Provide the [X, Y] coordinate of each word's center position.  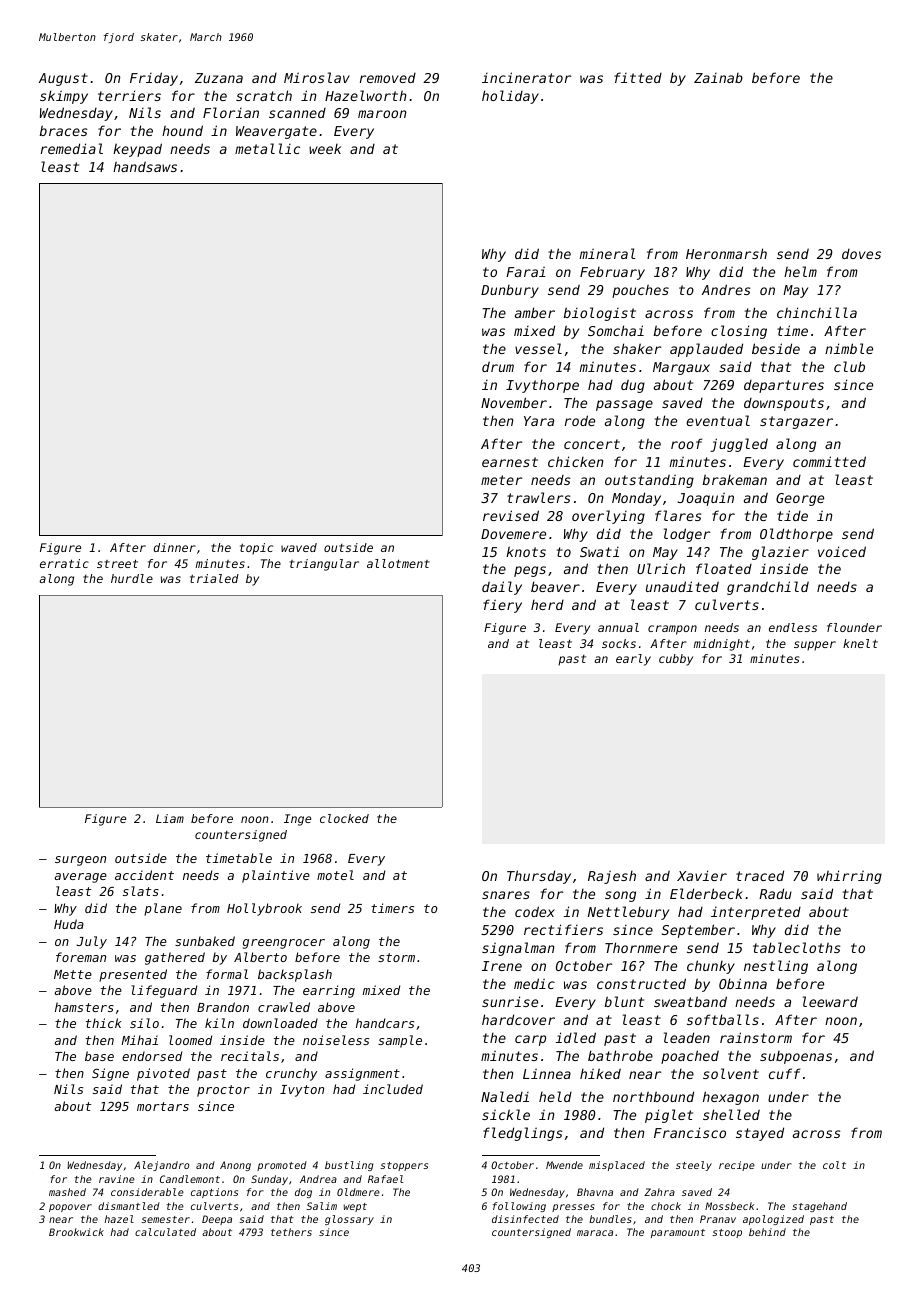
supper [815, 646]
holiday [510, 97]
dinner [174, 547]
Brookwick [76, 1232]
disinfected [525, 1219]
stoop [727, 1233]
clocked [344, 818]
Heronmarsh [726, 253]
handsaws [145, 166]
